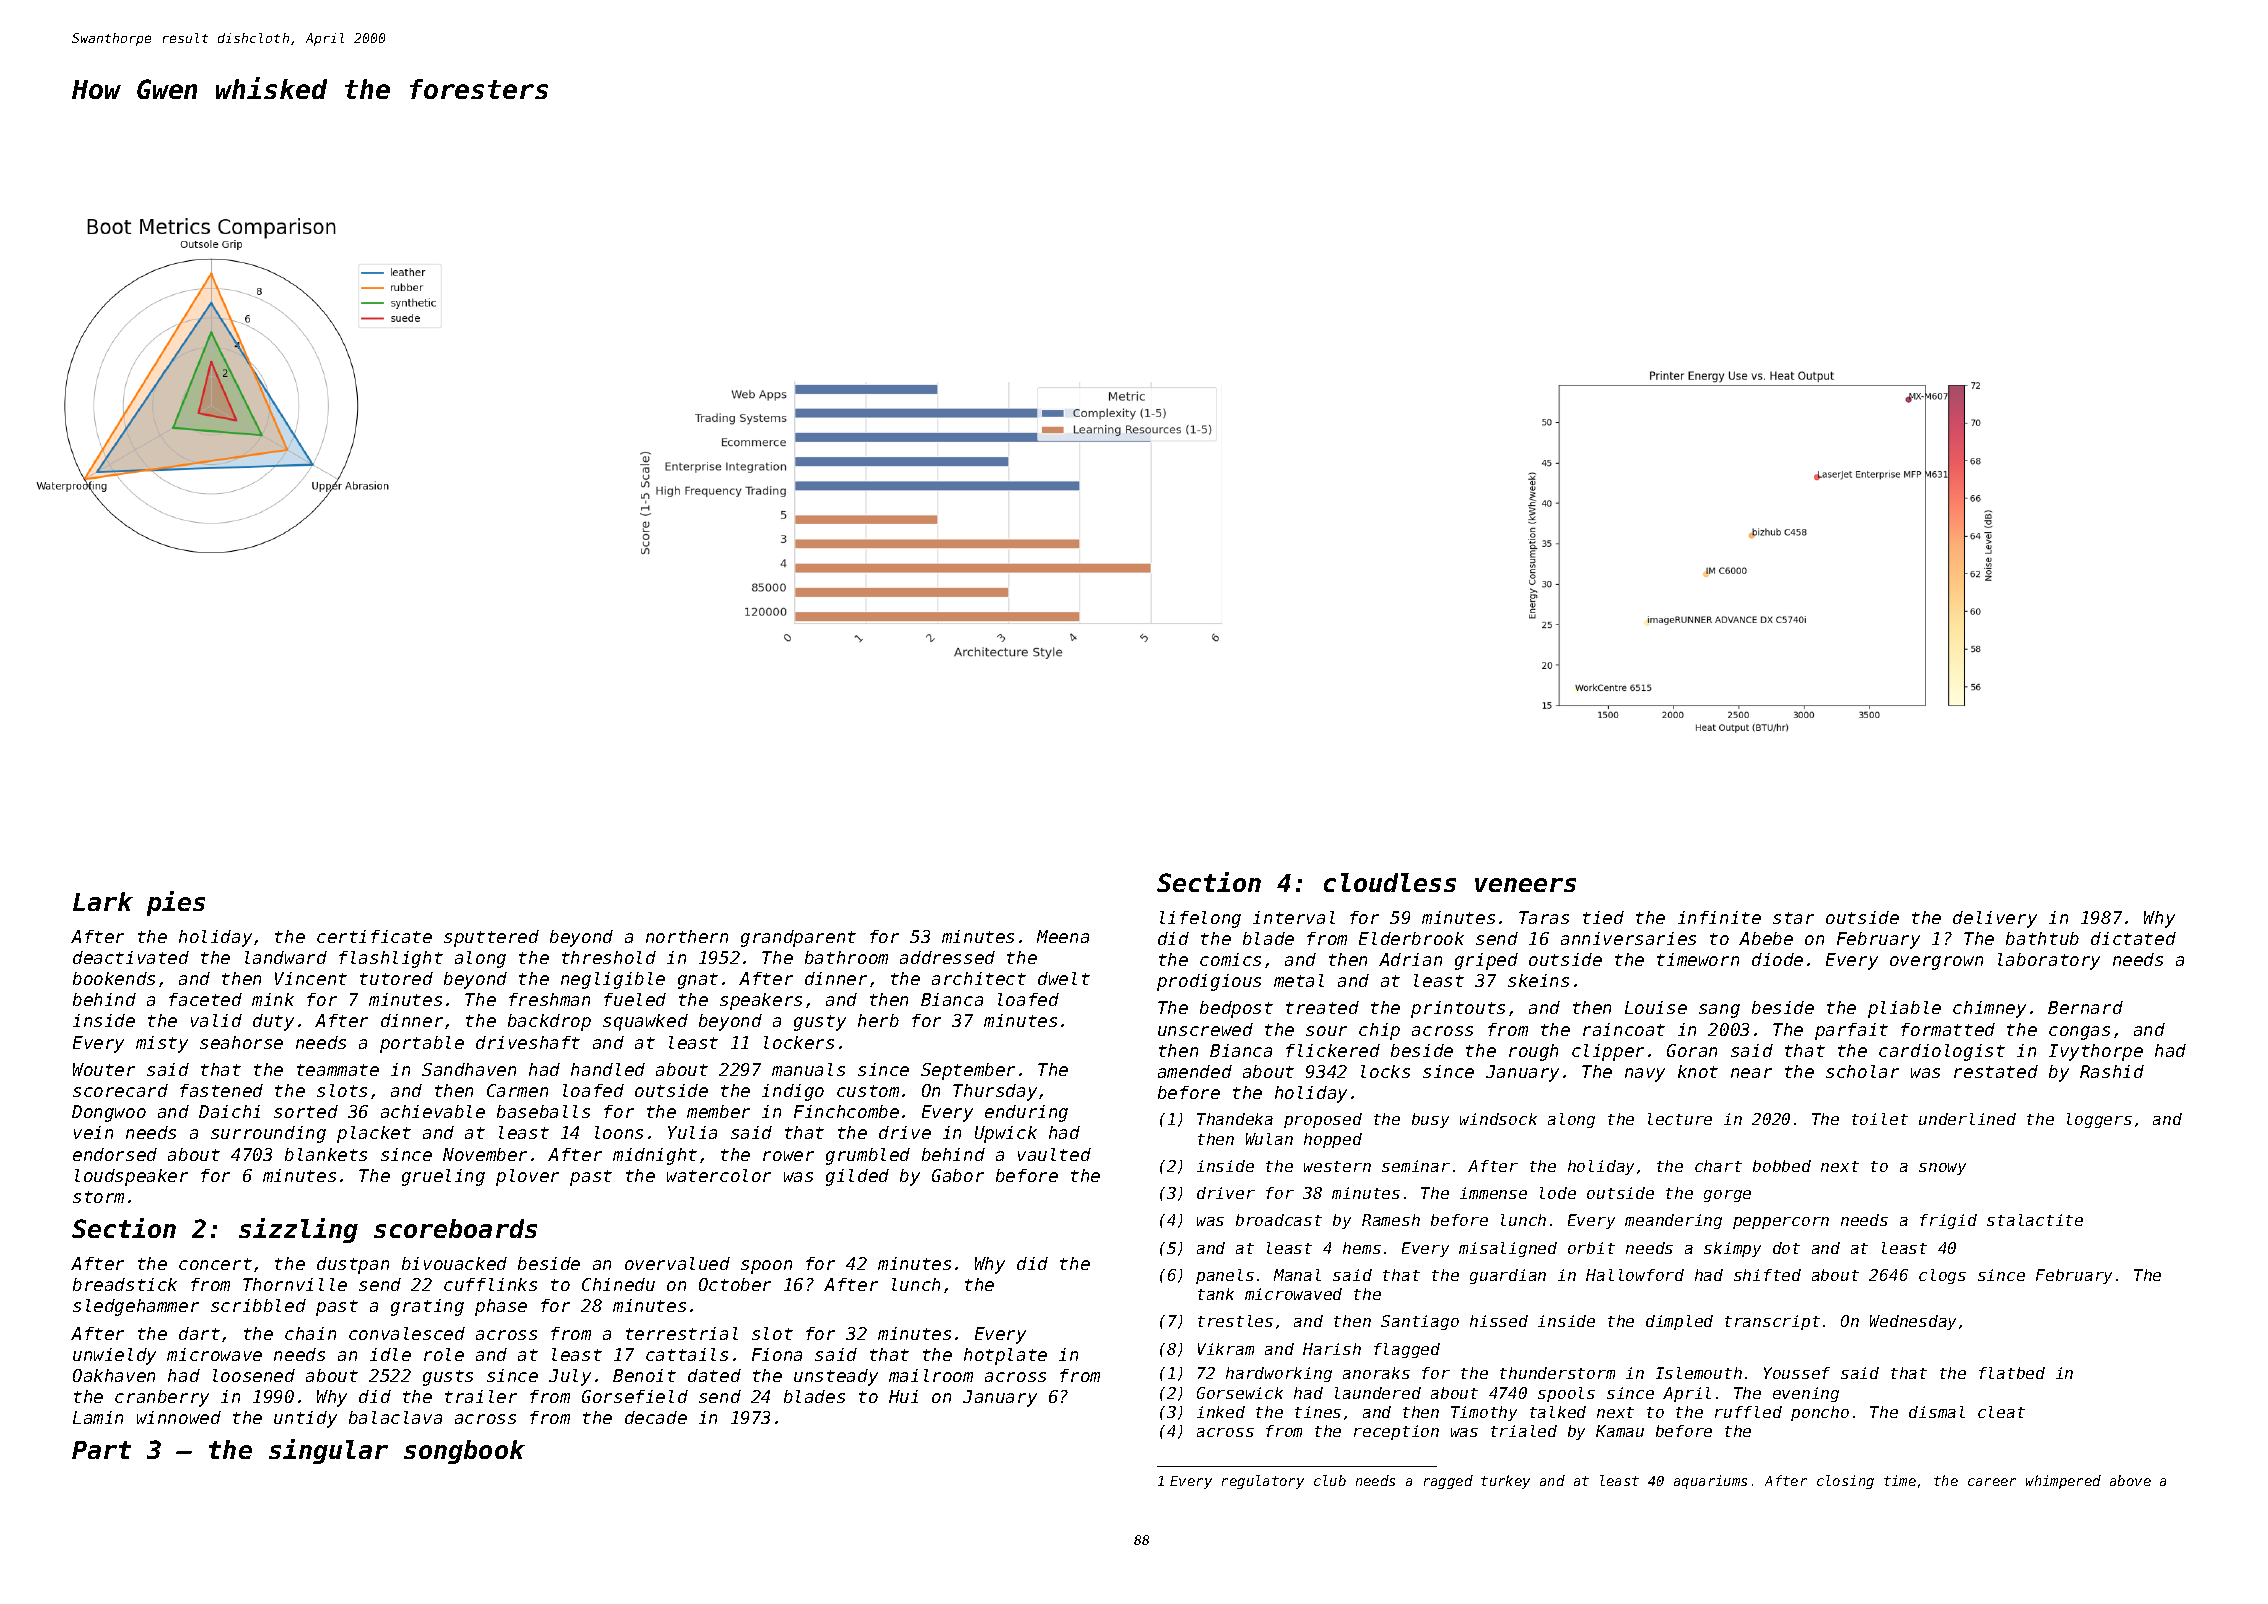  What do you see at coordinates (1525, 885) in the screenshot?
I see `veneers` at bounding box center [1525, 885].
